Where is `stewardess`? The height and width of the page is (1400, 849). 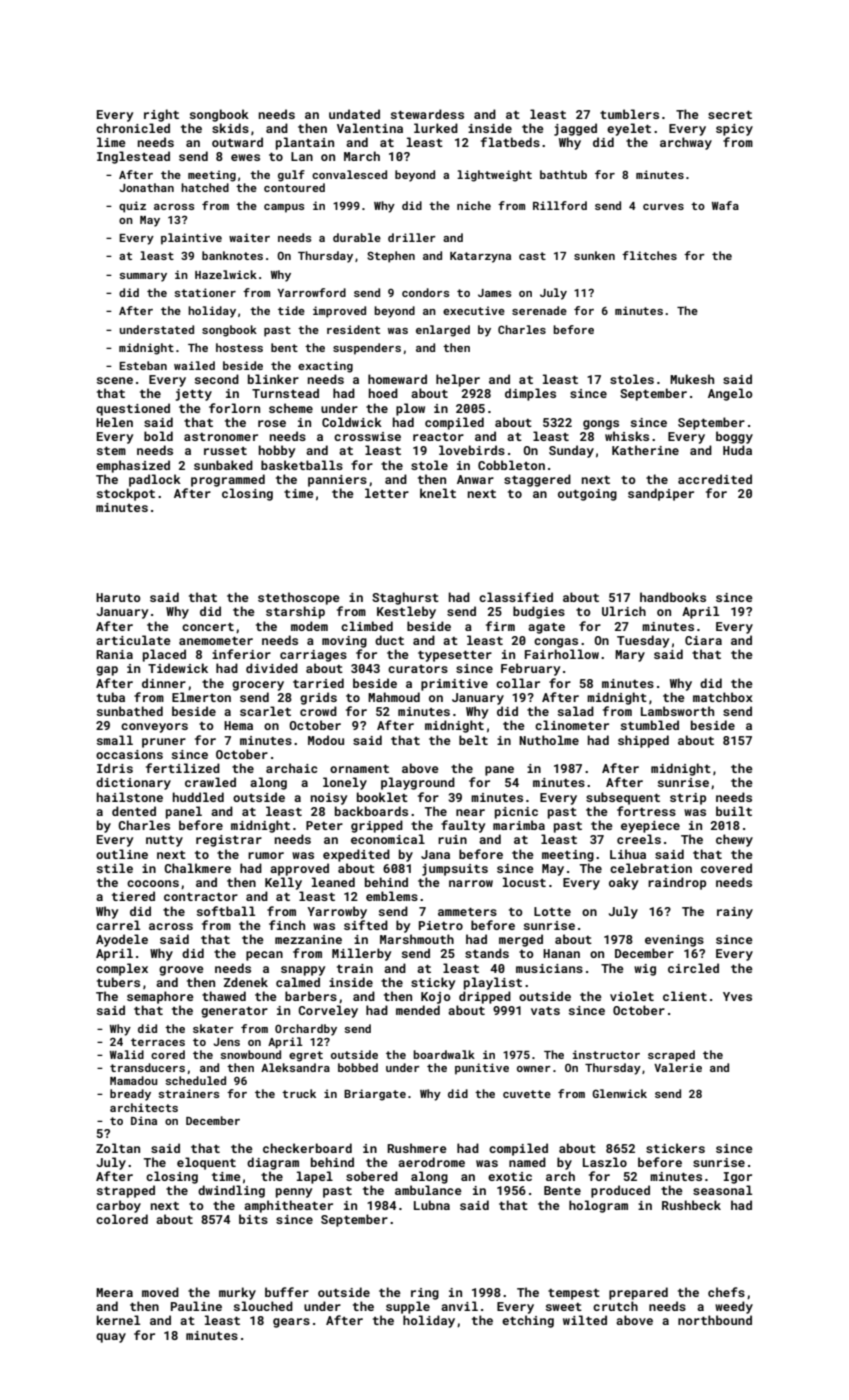
stewardess is located at coordinates (427, 114).
